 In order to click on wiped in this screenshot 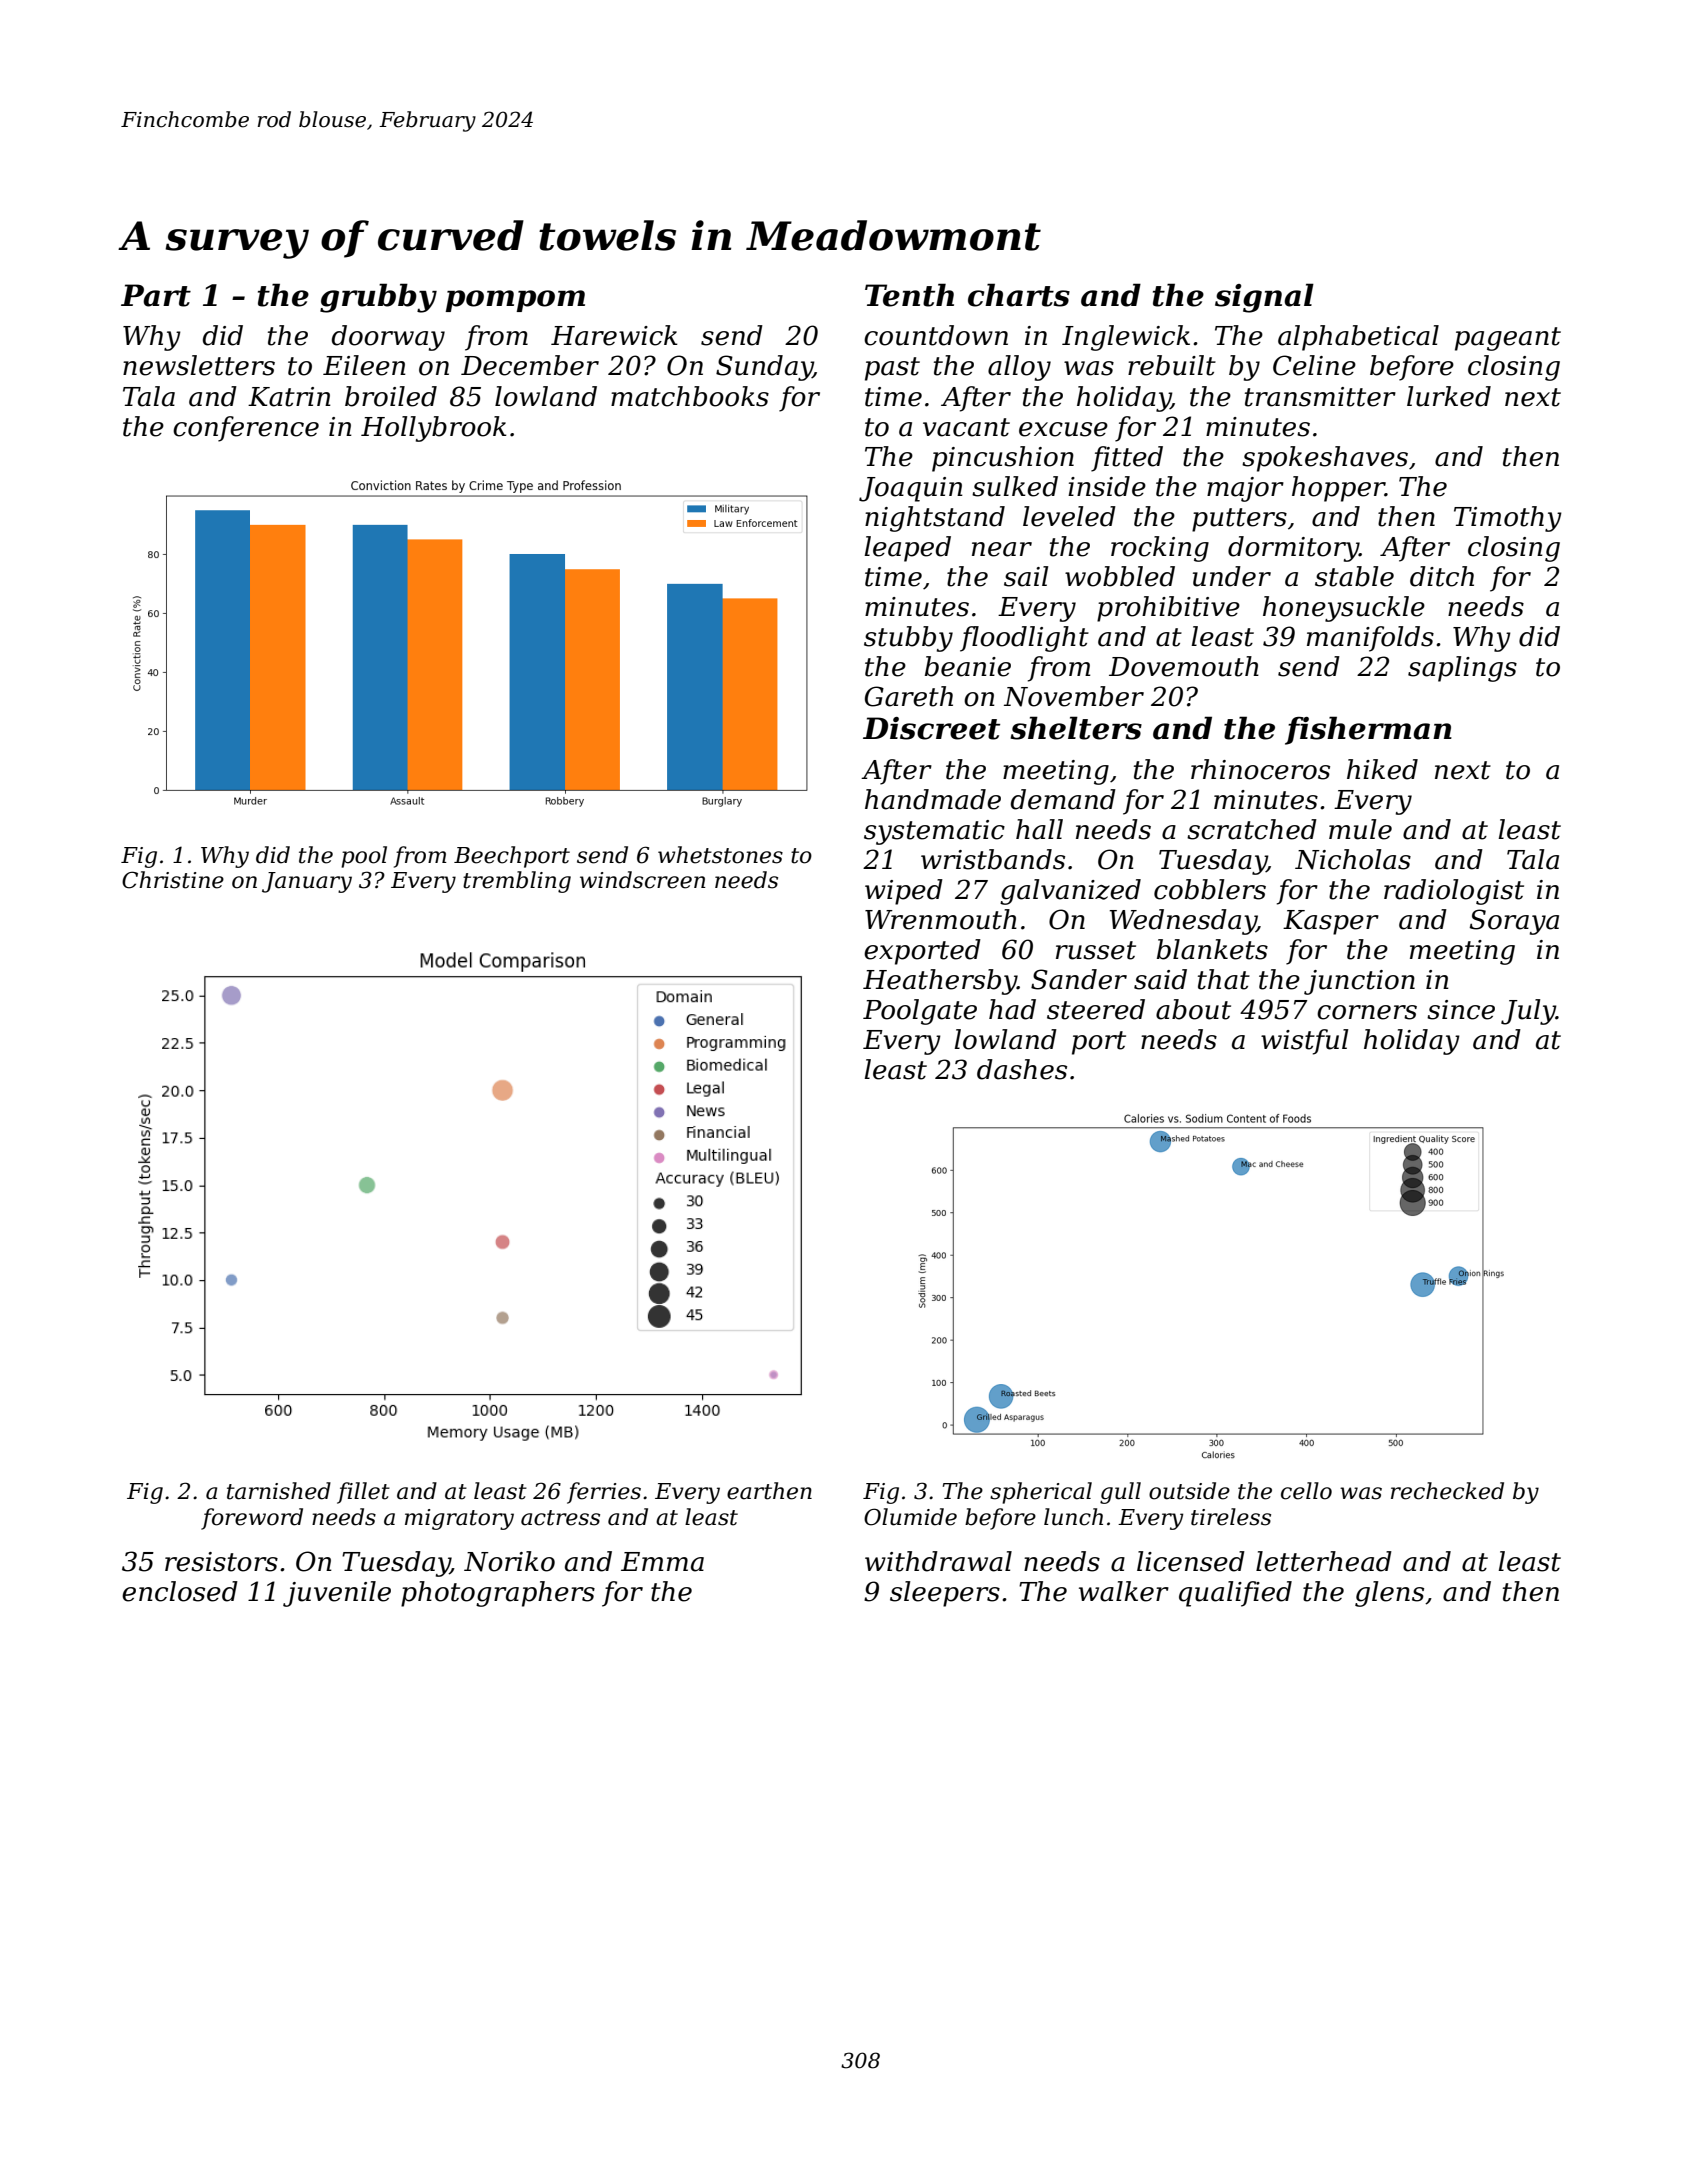, I will do `click(904, 892)`.
